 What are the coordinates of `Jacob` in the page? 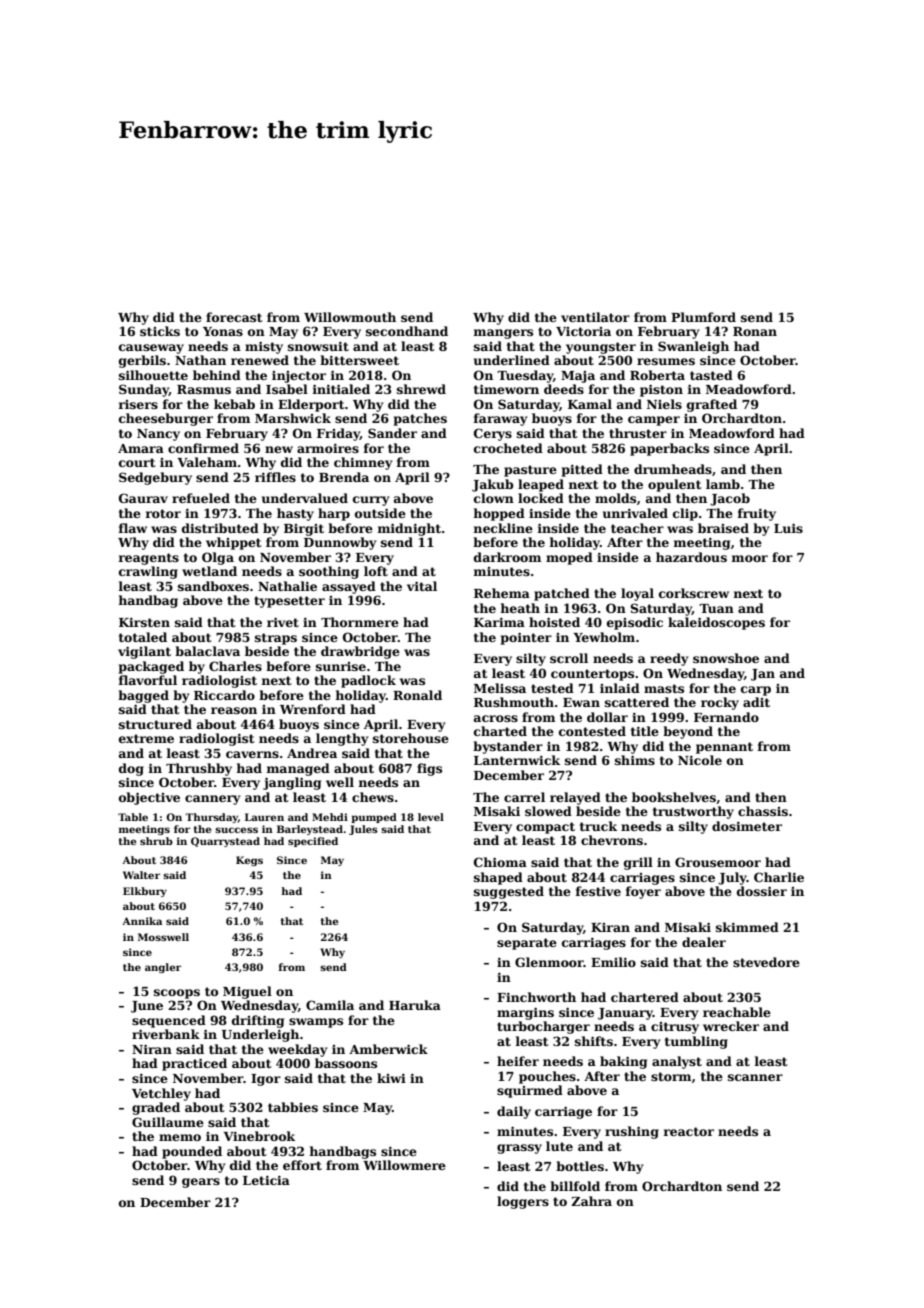 It's located at (730, 499).
